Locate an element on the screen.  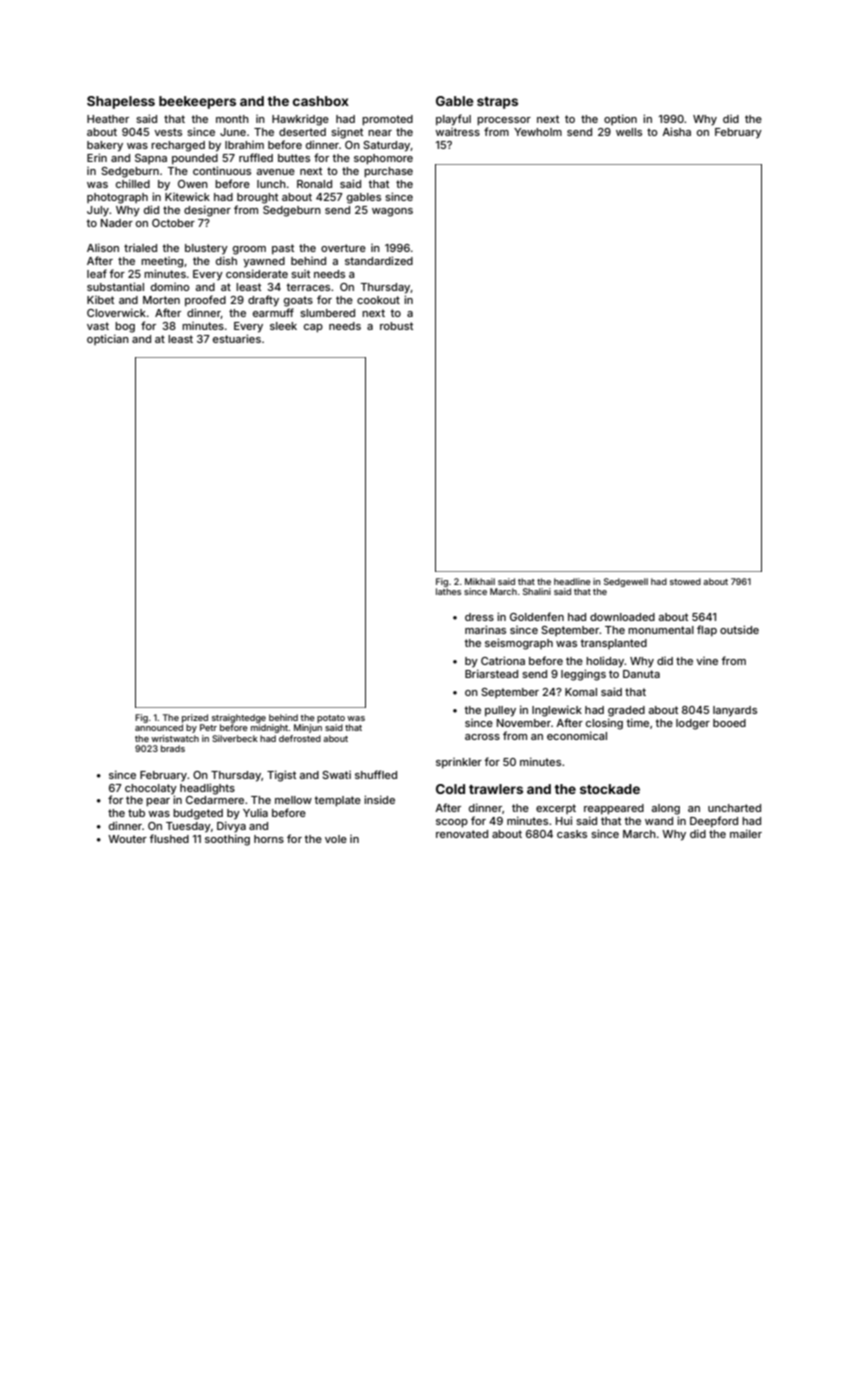
estuaries is located at coordinates (237, 338).
